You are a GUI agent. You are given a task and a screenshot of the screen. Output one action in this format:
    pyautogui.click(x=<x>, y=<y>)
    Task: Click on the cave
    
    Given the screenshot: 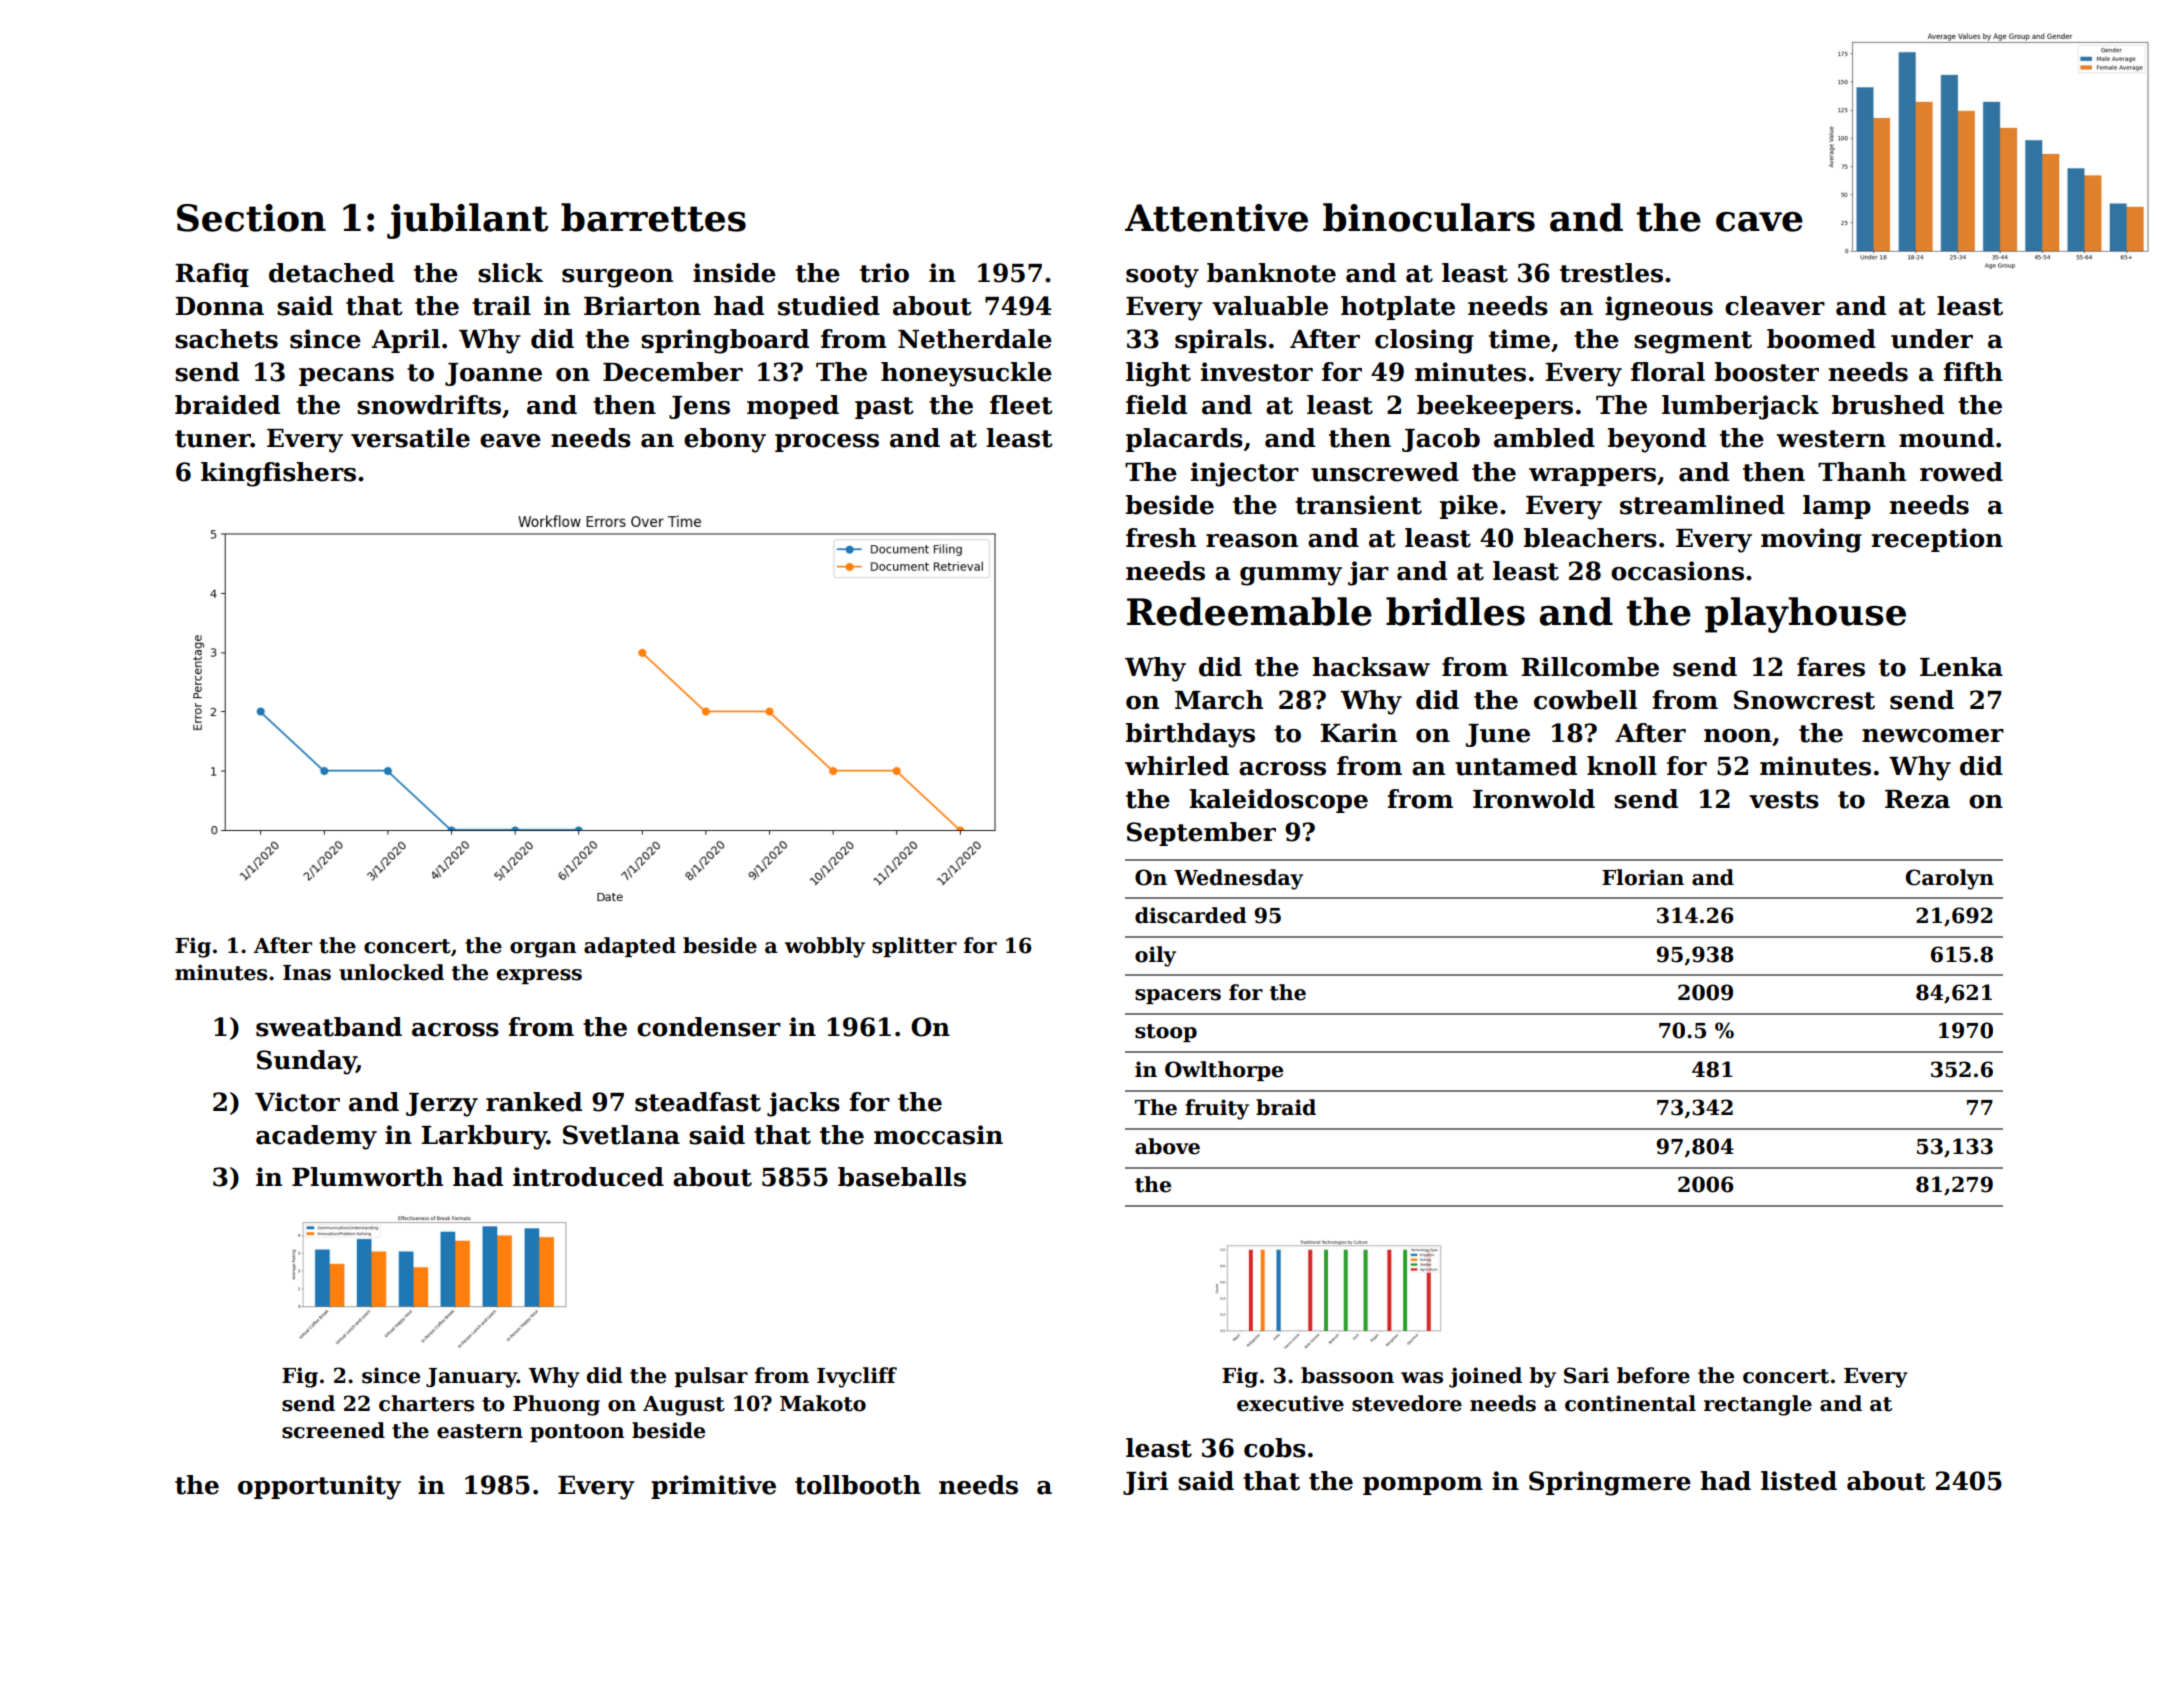 What is the action you would take?
    pyautogui.click(x=1759, y=222)
